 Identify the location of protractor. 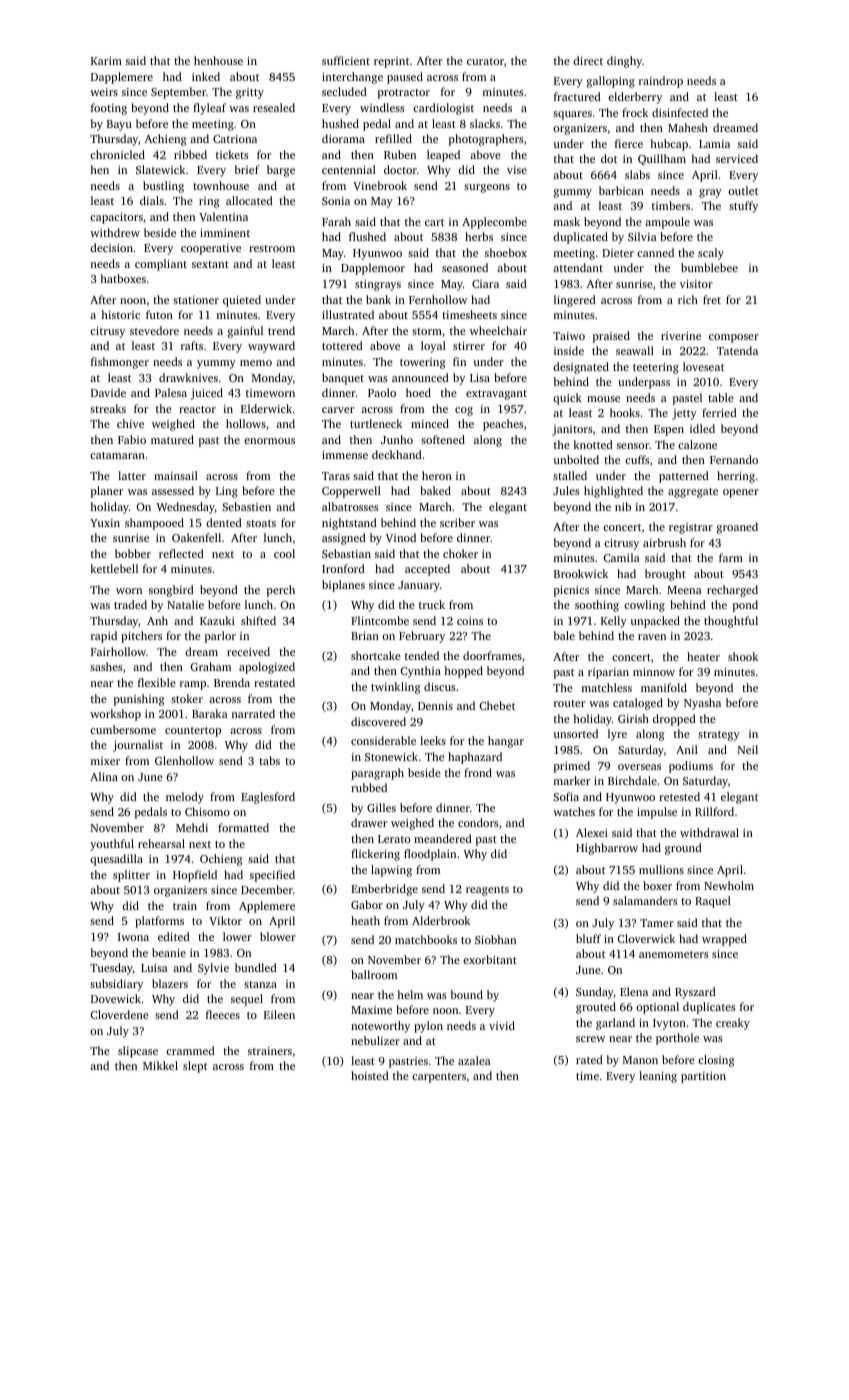
(404, 94).
